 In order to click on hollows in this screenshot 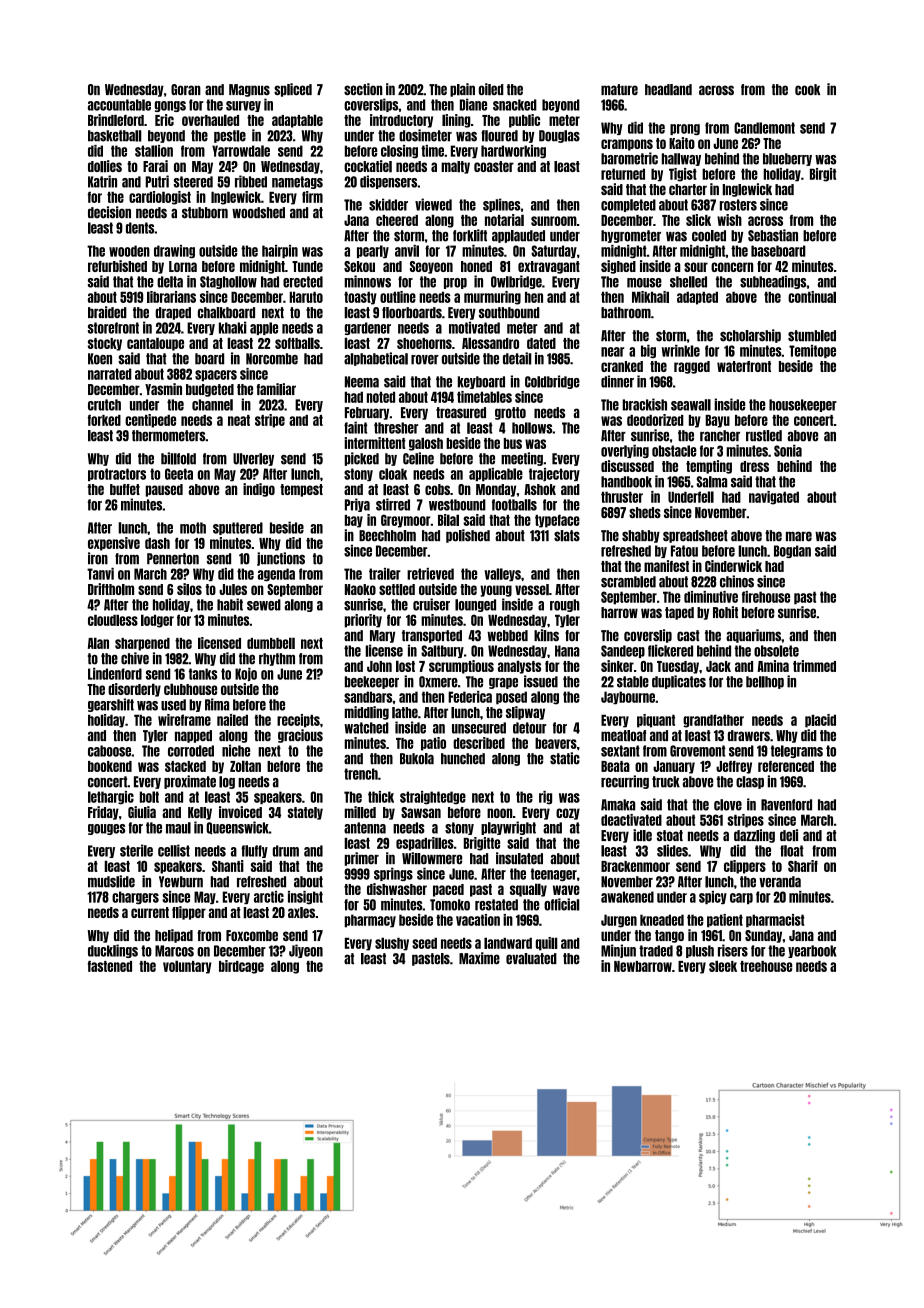, I will do `click(532, 428)`.
